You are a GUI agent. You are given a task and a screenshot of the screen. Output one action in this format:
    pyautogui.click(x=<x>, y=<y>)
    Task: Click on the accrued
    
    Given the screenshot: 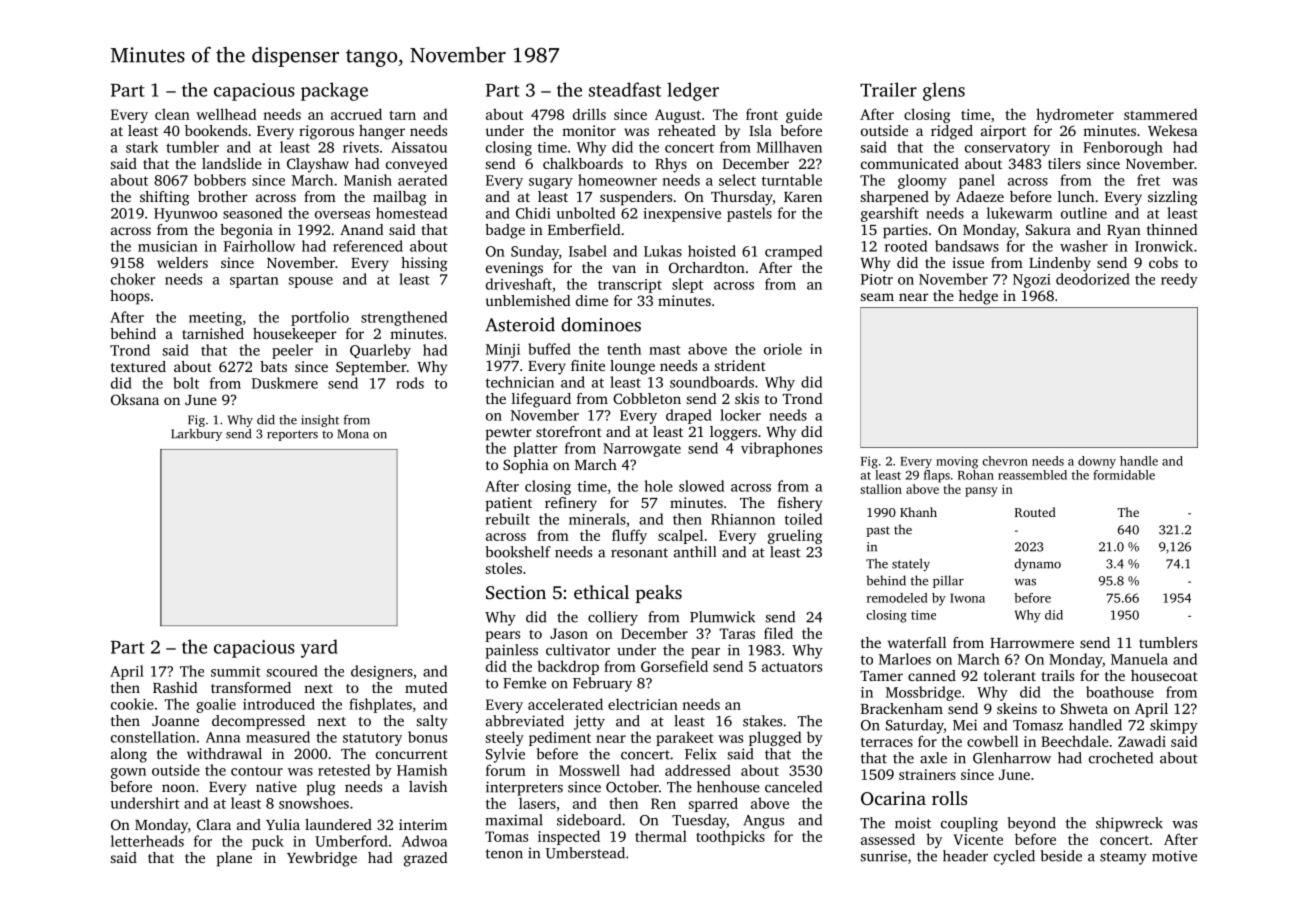 What is the action you would take?
    pyautogui.click(x=356, y=114)
